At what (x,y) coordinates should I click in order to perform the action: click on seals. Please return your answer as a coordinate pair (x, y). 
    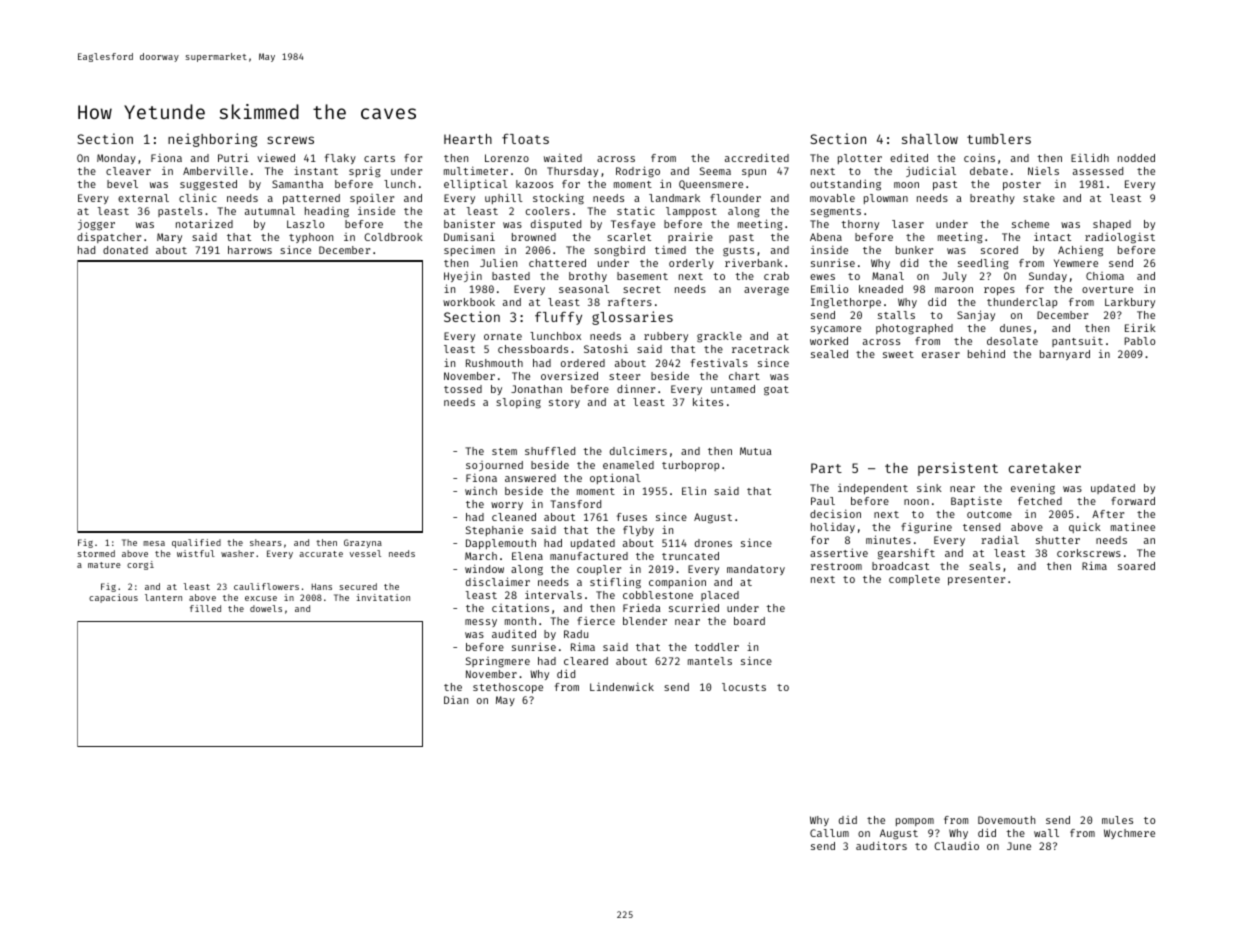
    Looking at the image, I should click on (984, 566).
